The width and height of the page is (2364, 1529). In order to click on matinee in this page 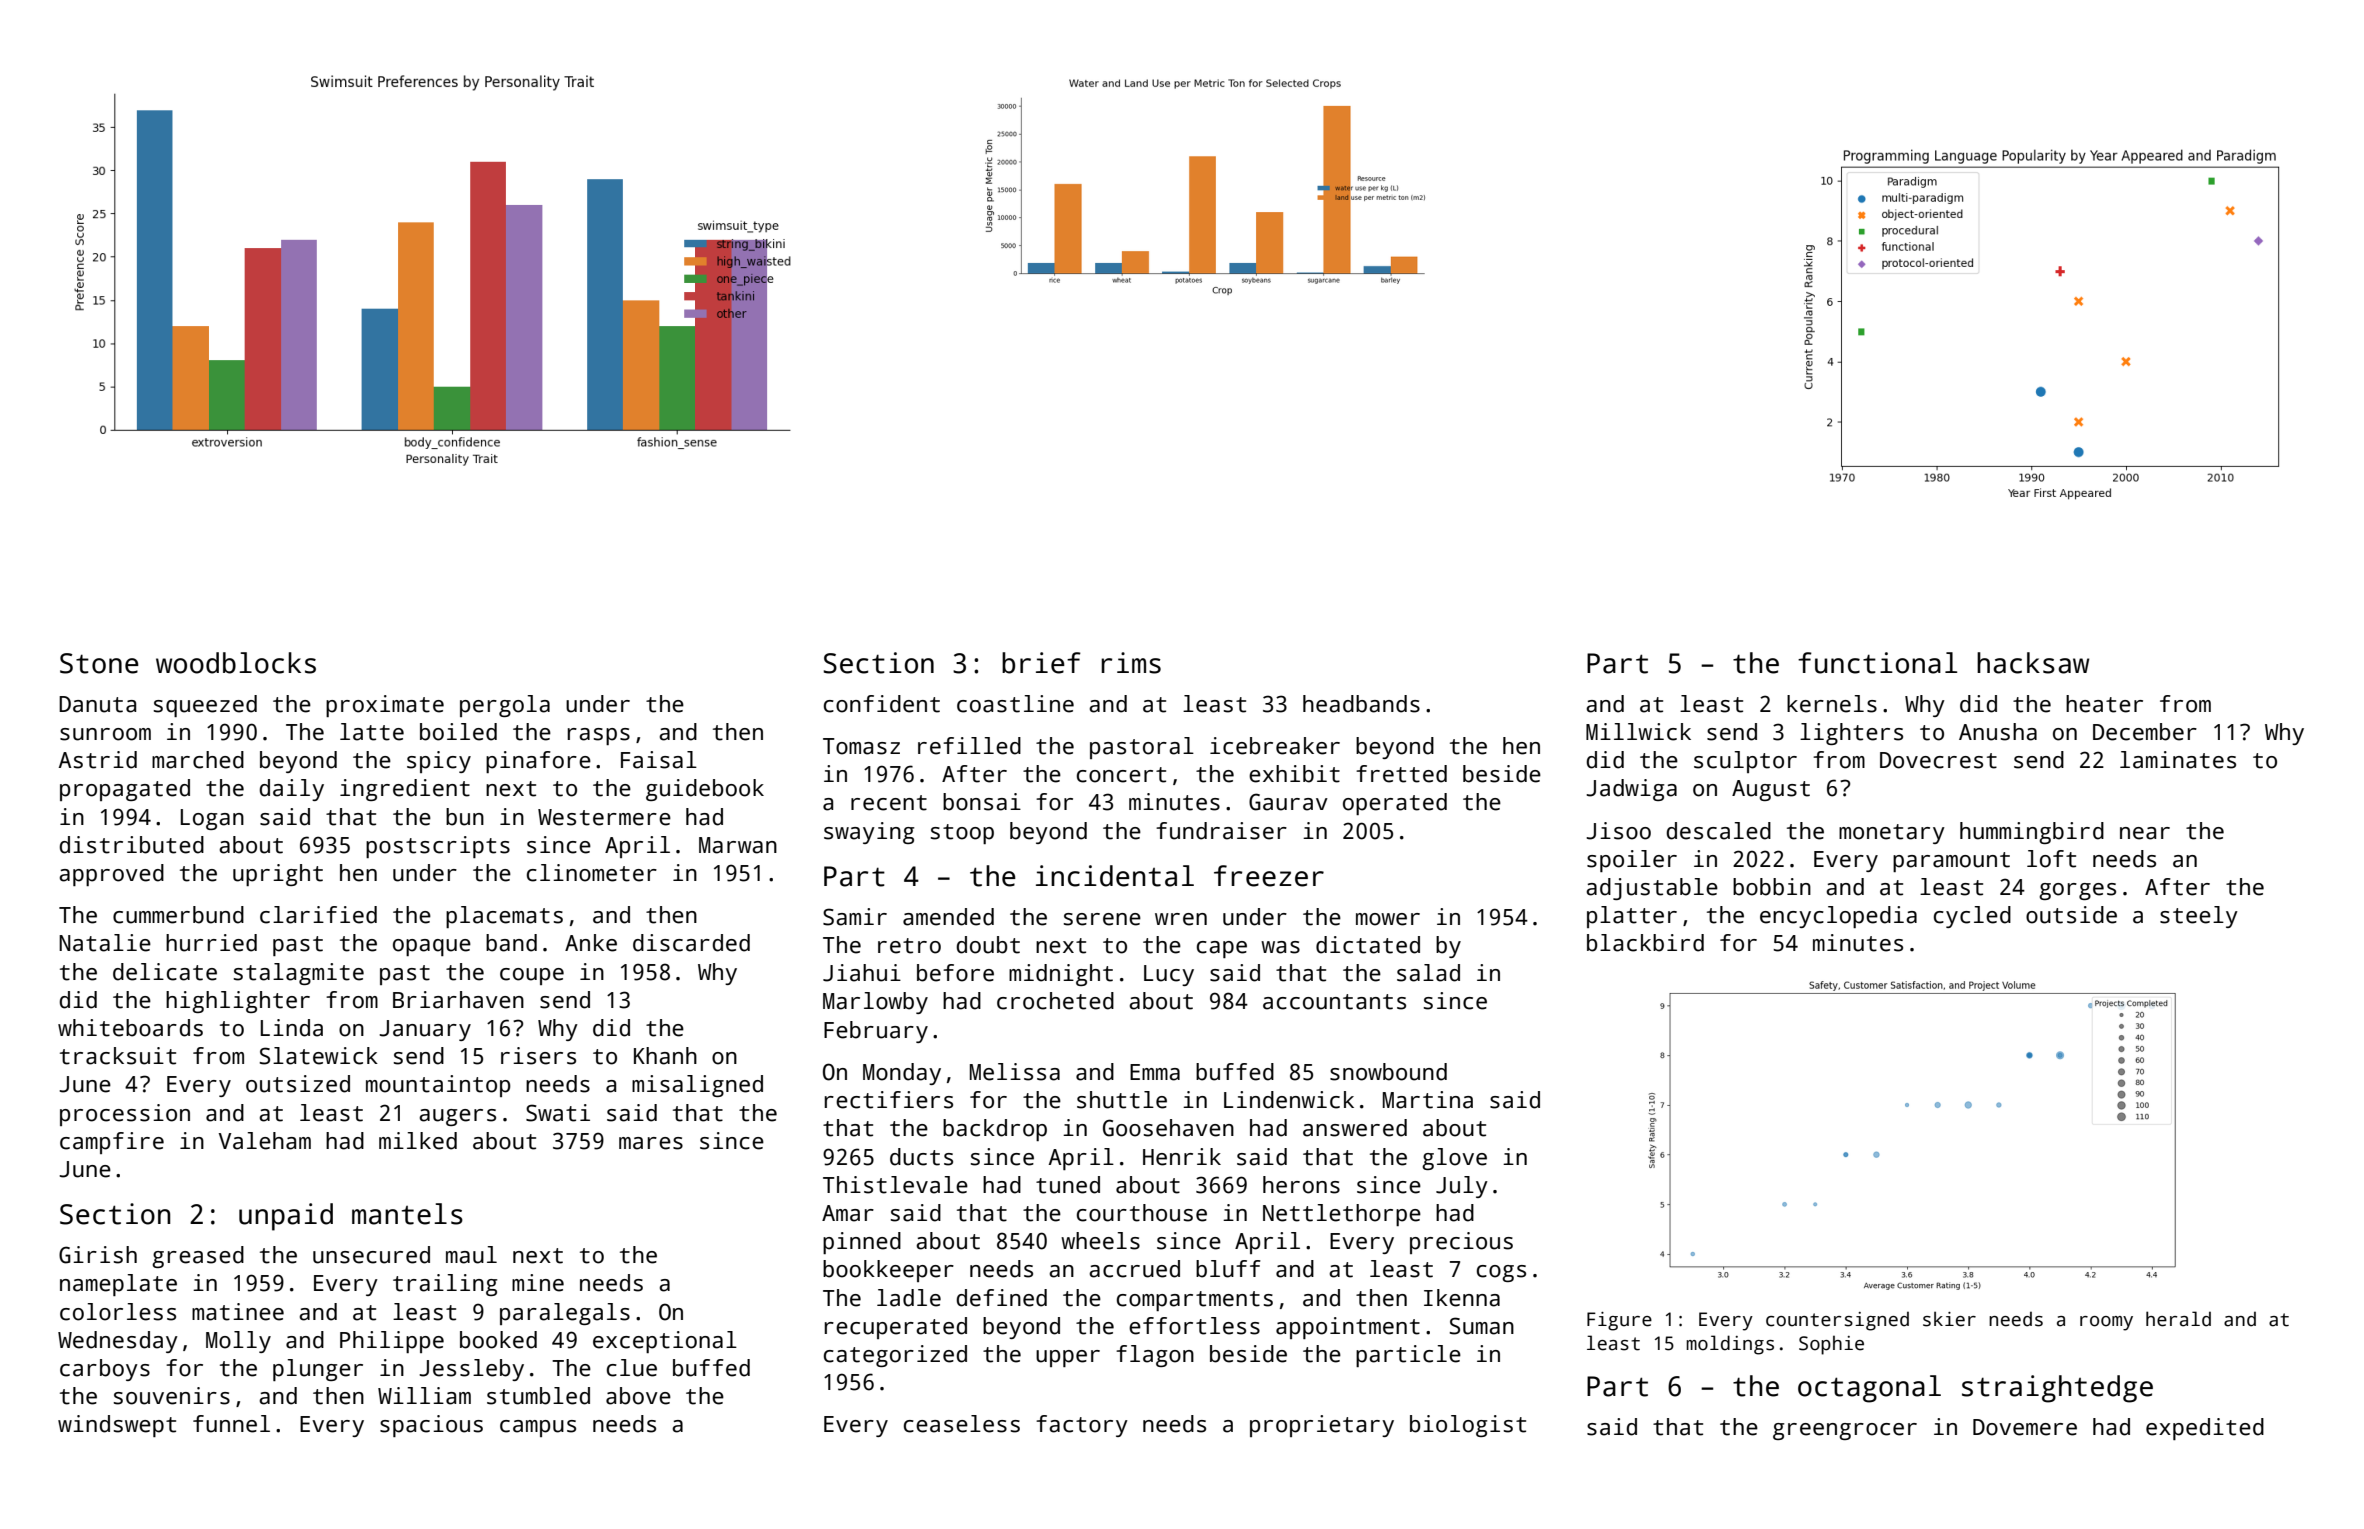, I will do `click(238, 1312)`.
